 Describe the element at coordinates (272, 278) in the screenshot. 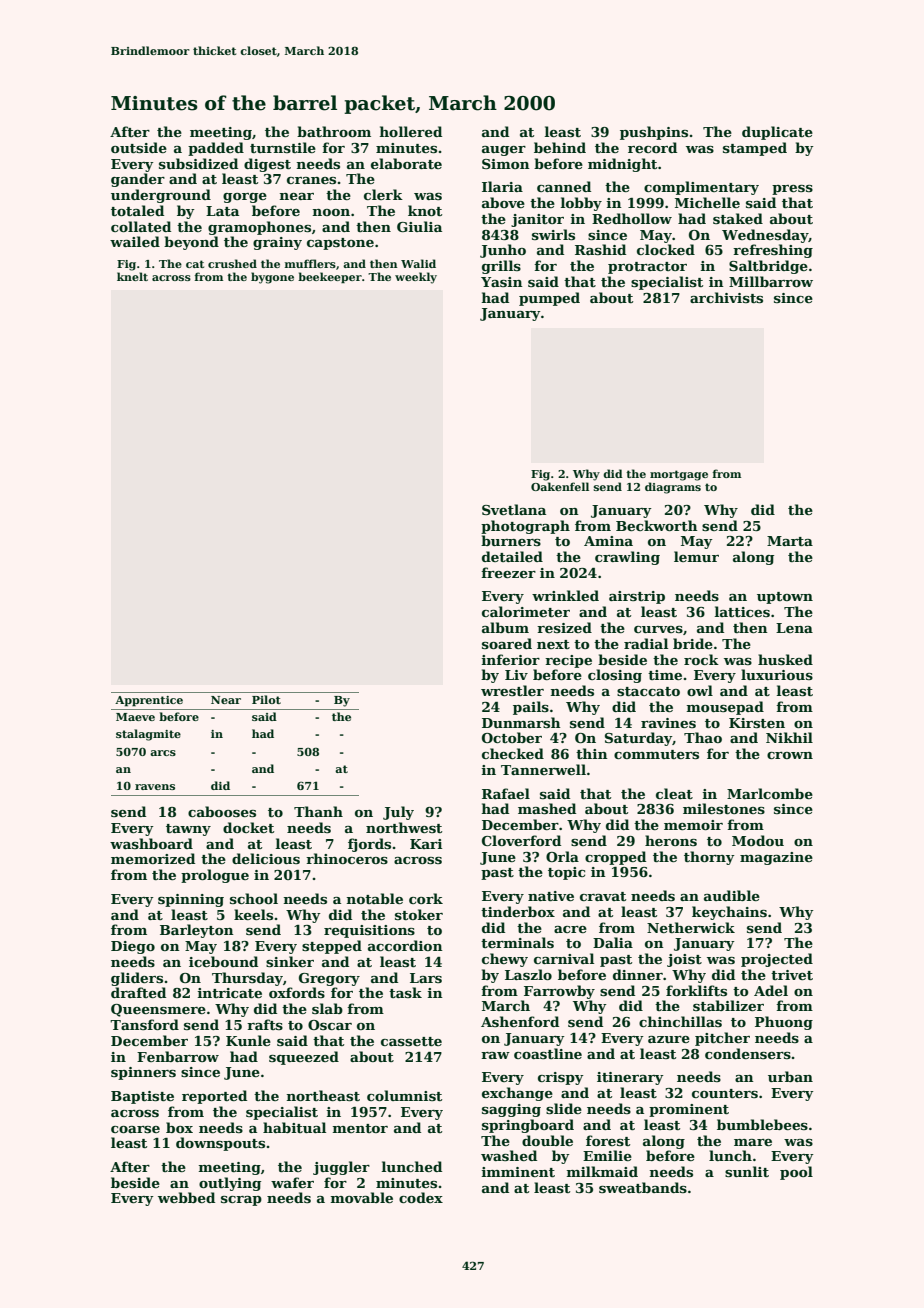

I see `bygone` at that location.
